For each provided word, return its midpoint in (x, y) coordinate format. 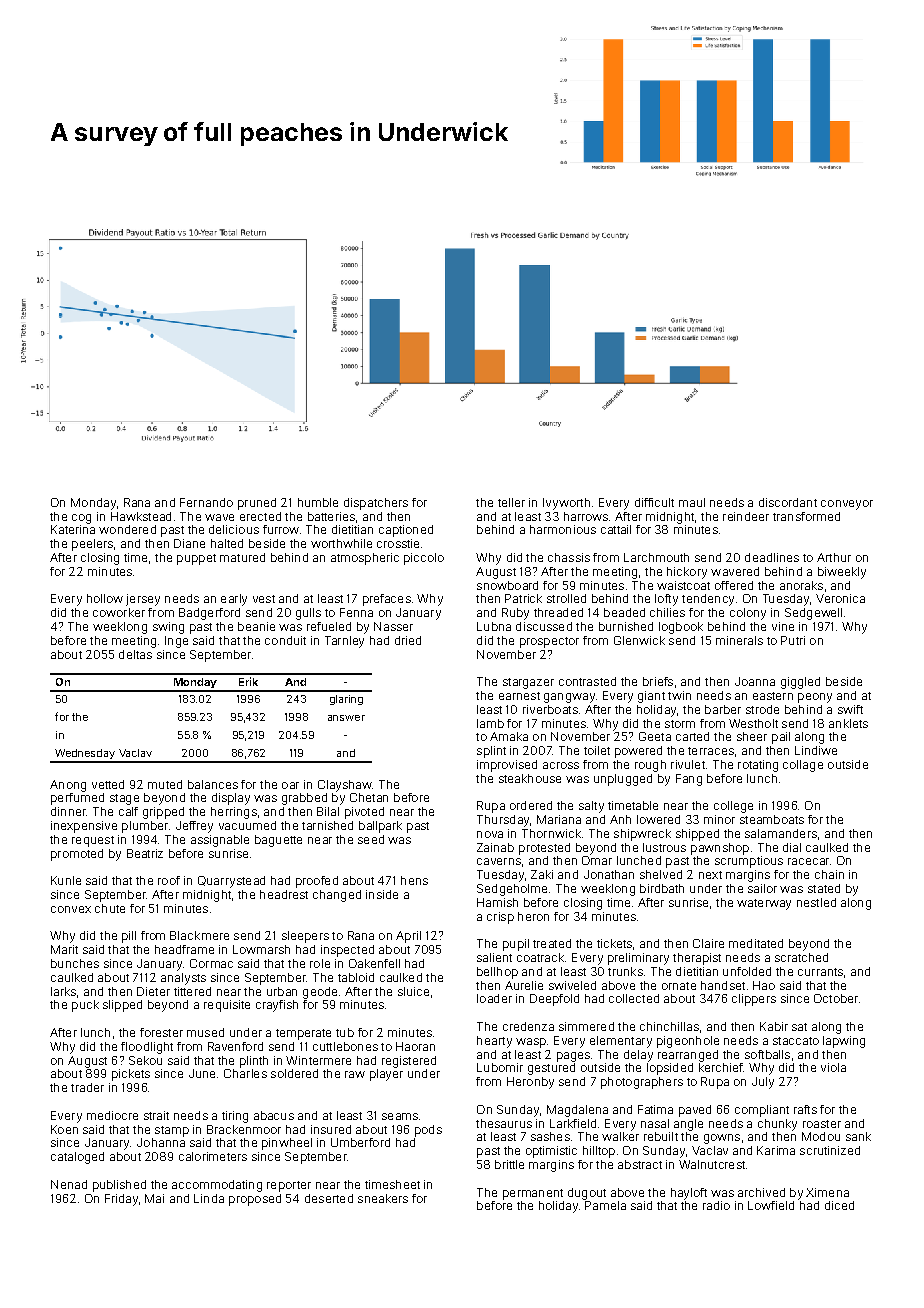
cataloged (77, 1158)
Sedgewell (813, 614)
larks (63, 991)
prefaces (387, 600)
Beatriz (145, 853)
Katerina (73, 529)
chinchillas (669, 1026)
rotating (758, 766)
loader (494, 998)
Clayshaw (345, 786)
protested (544, 849)
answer (346, 718)
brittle (509, 1164)
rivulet (688, 764)
